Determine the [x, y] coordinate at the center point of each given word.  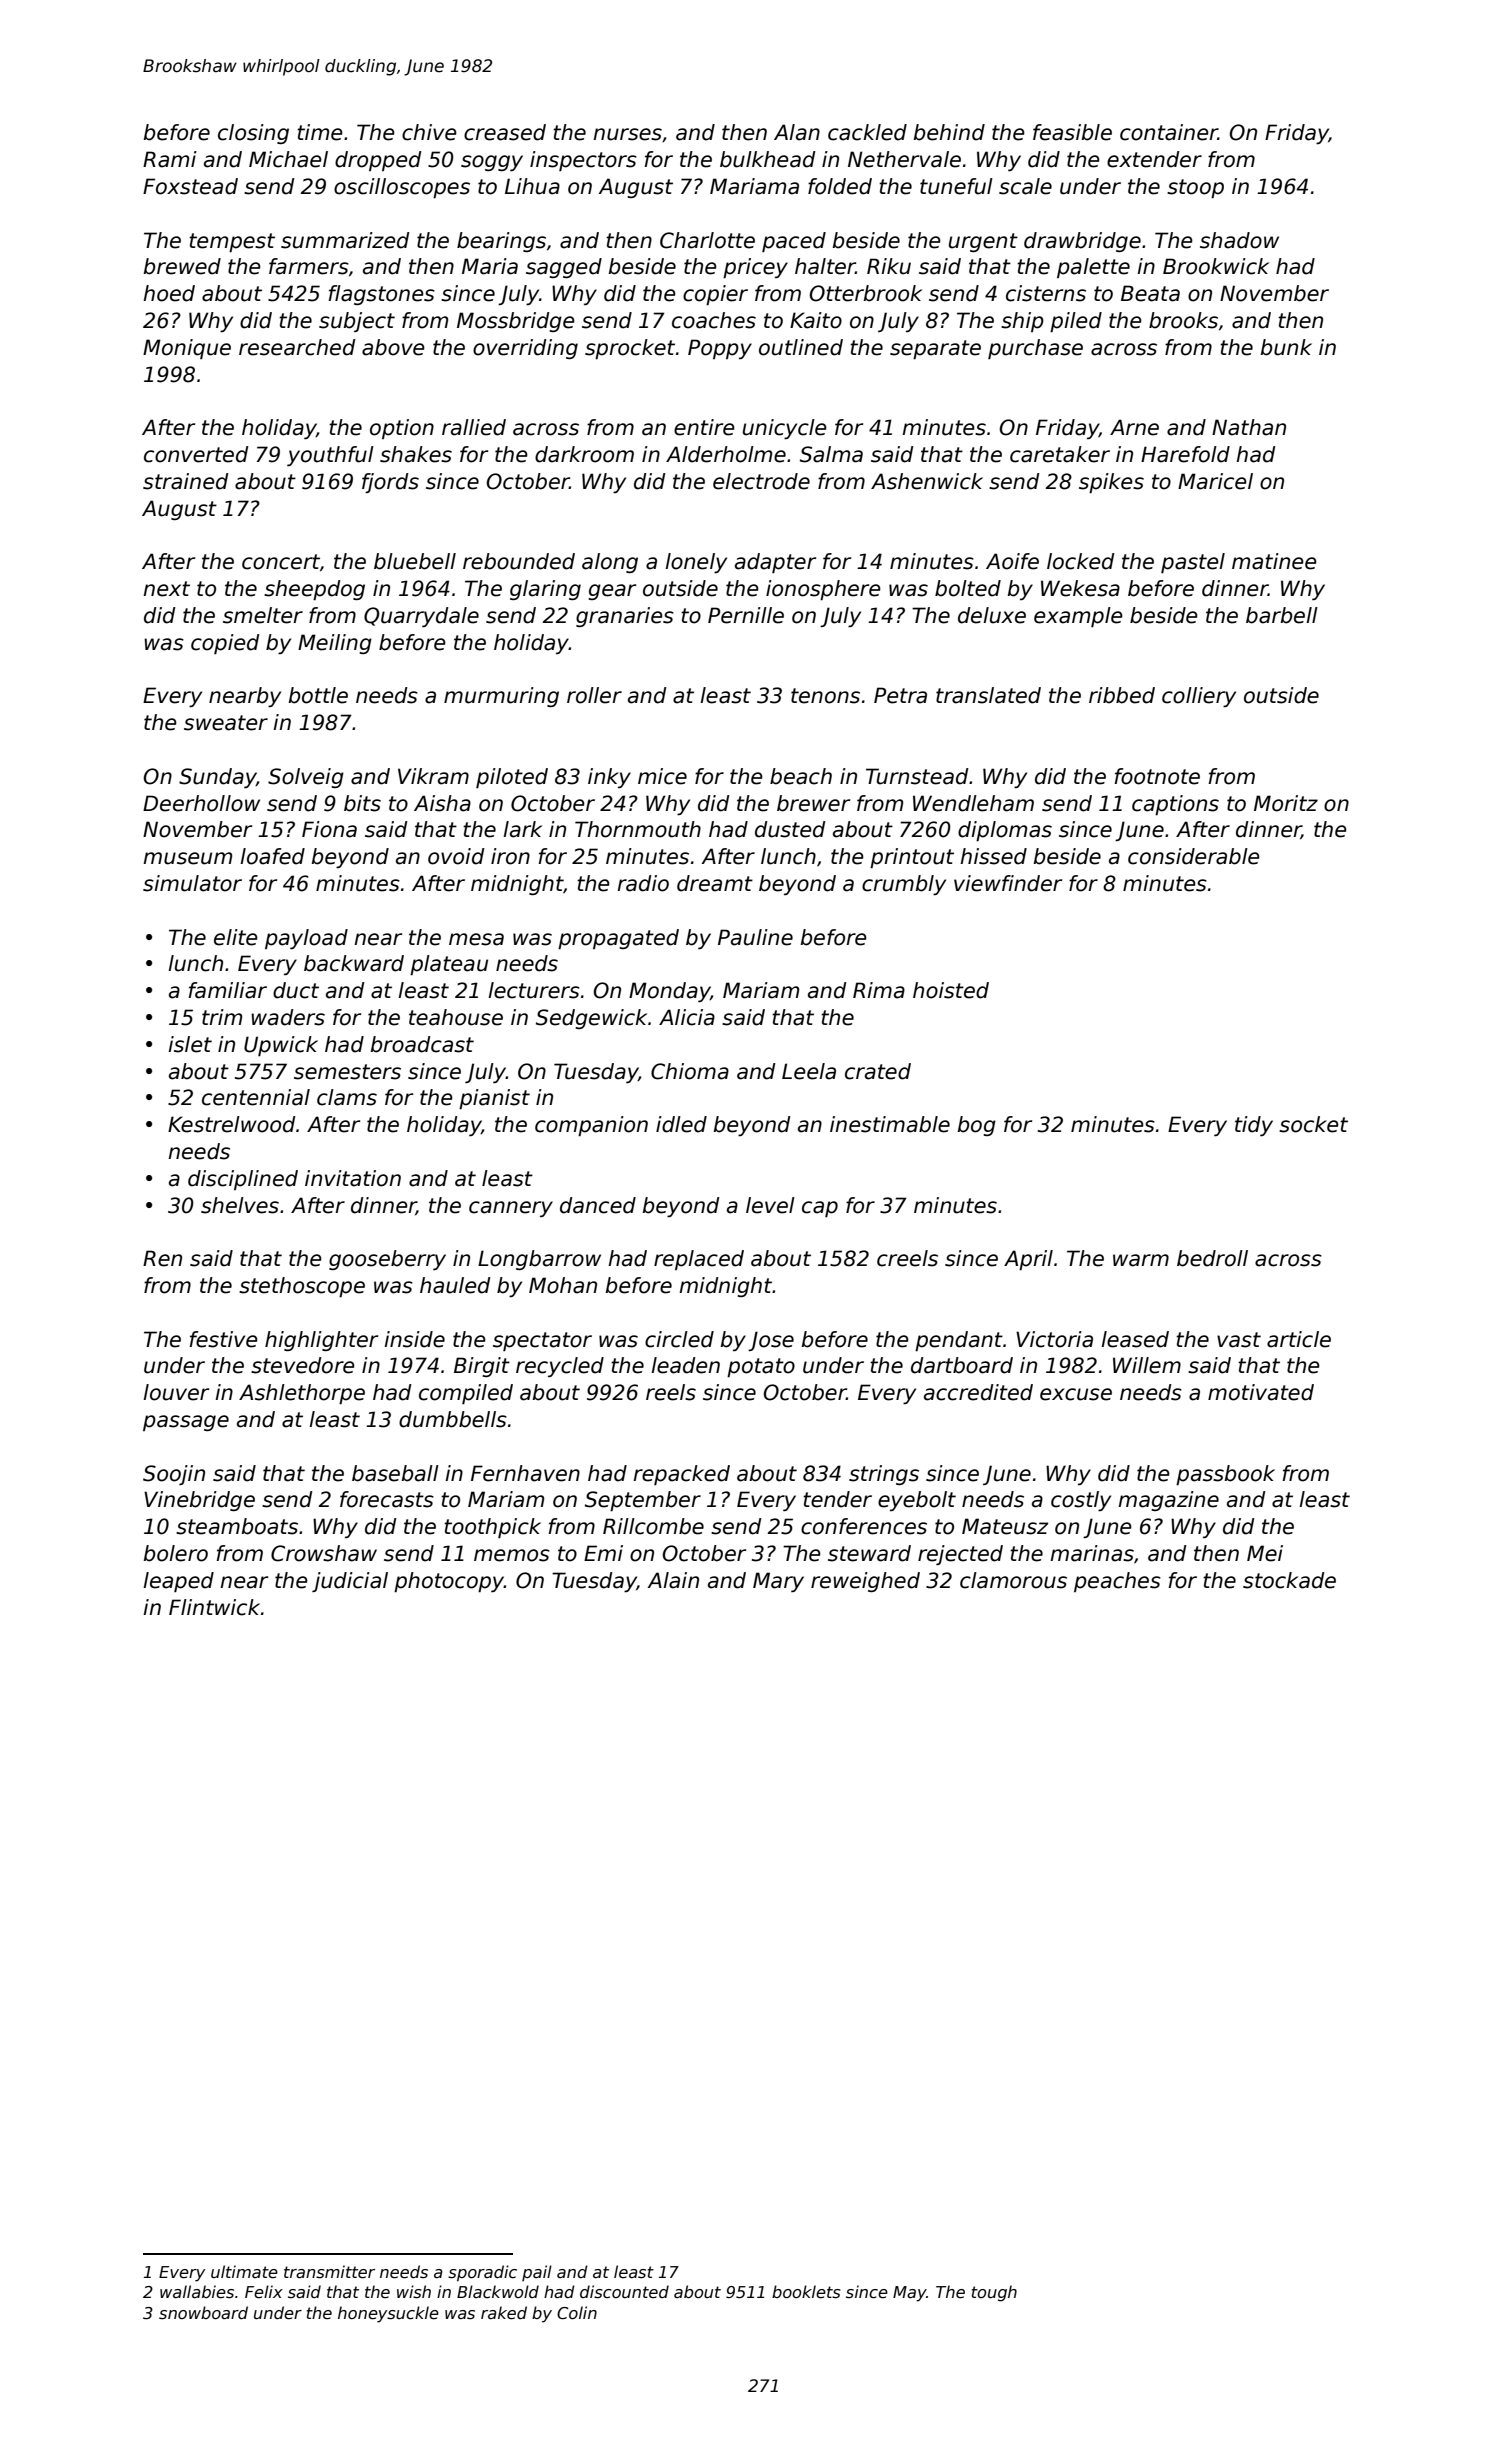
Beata [1150, 293]
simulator [192, 883]
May [910, 2294]
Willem [1147, 1365]
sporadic [482, 2273]
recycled [560, 1367]
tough [994, 2293]
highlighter [321, 1341]
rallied [474, 427]
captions [1175, 805]
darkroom [584, 454]
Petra [900, 695]
